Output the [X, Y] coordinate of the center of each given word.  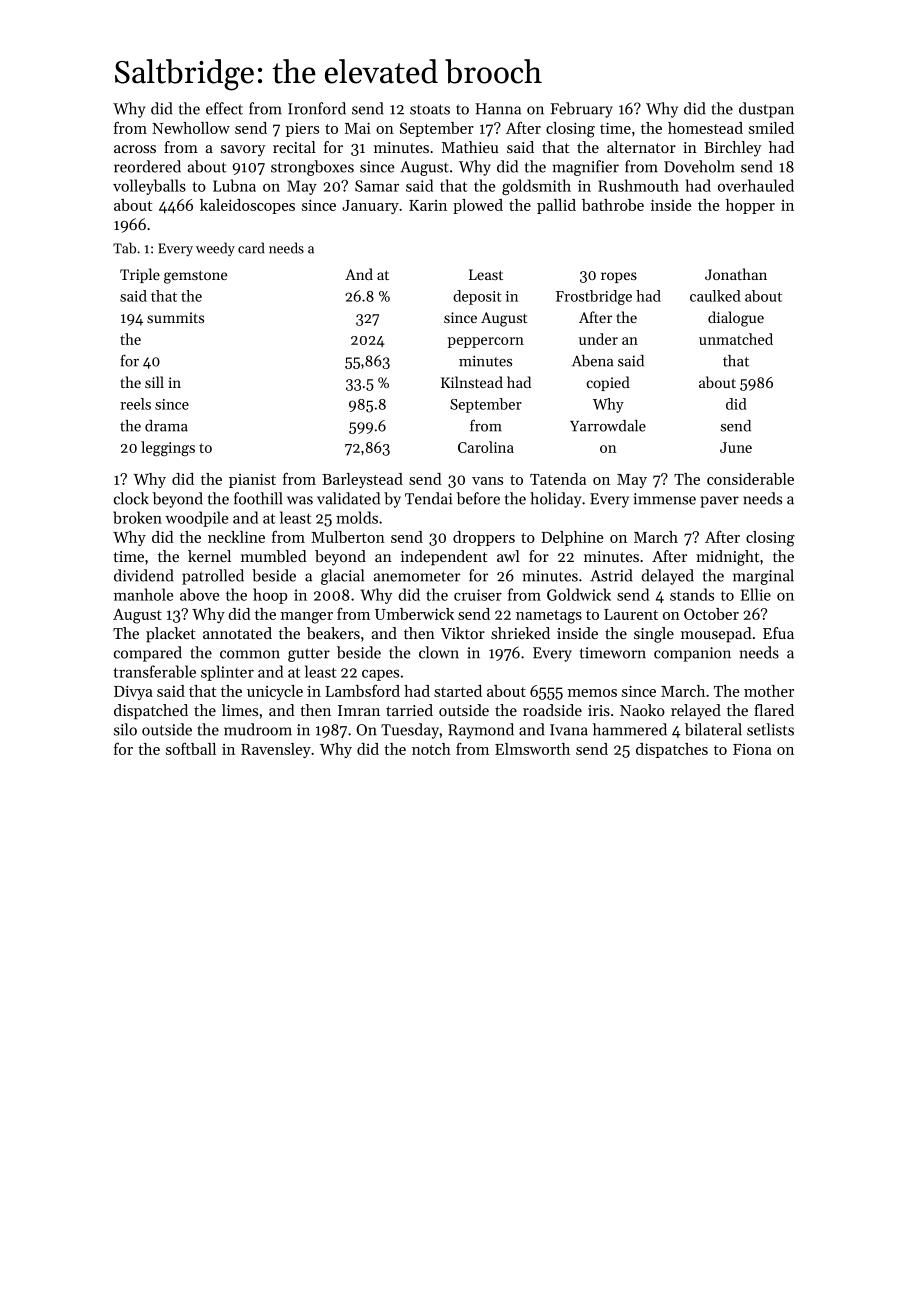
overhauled [756, 185]
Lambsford [362, 690]
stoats [430, 109]
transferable [154, 671]
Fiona [752, 749]
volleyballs [149, 187]
